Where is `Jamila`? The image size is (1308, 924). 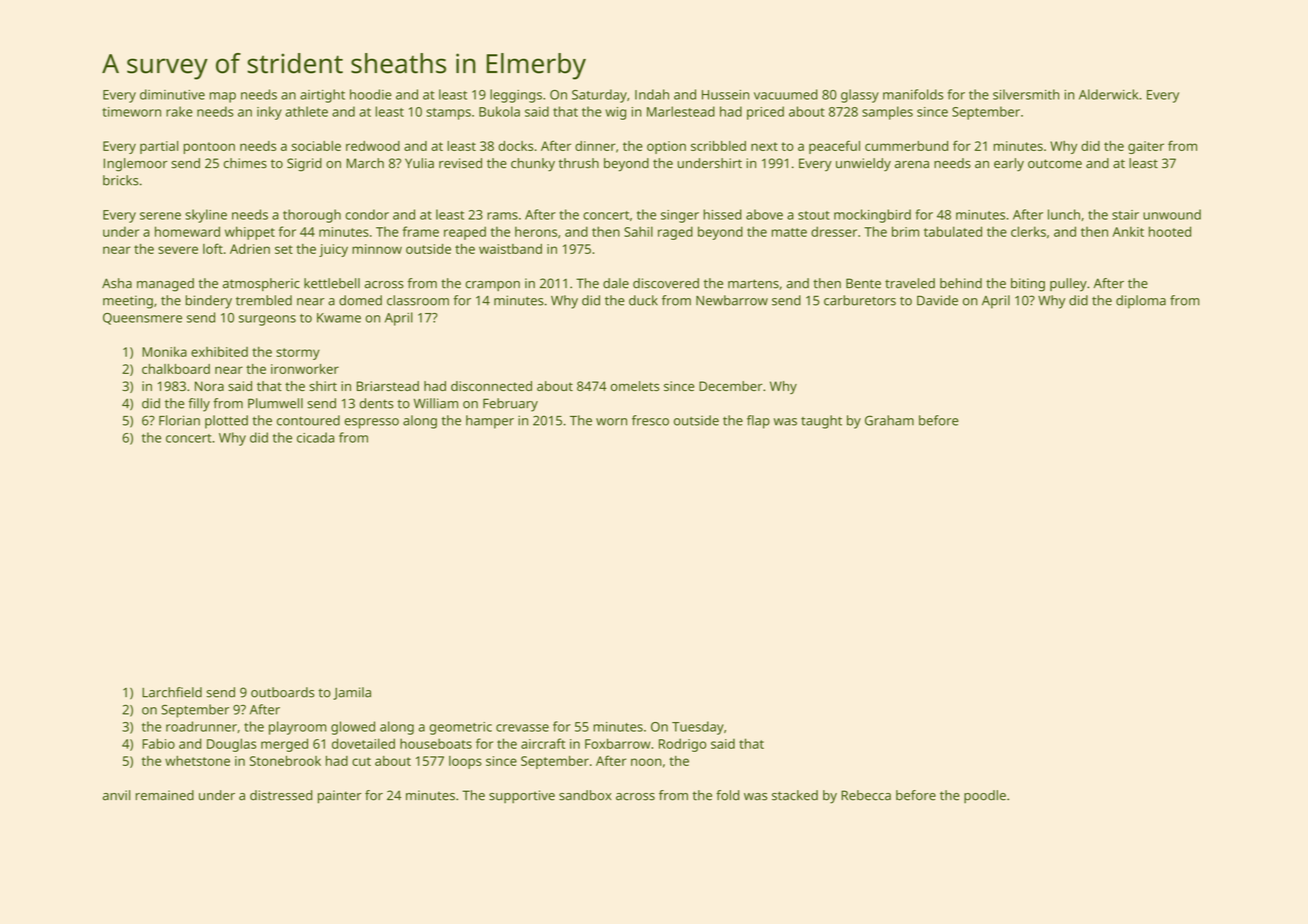 Jamila is located at coordinates (352, 693).
